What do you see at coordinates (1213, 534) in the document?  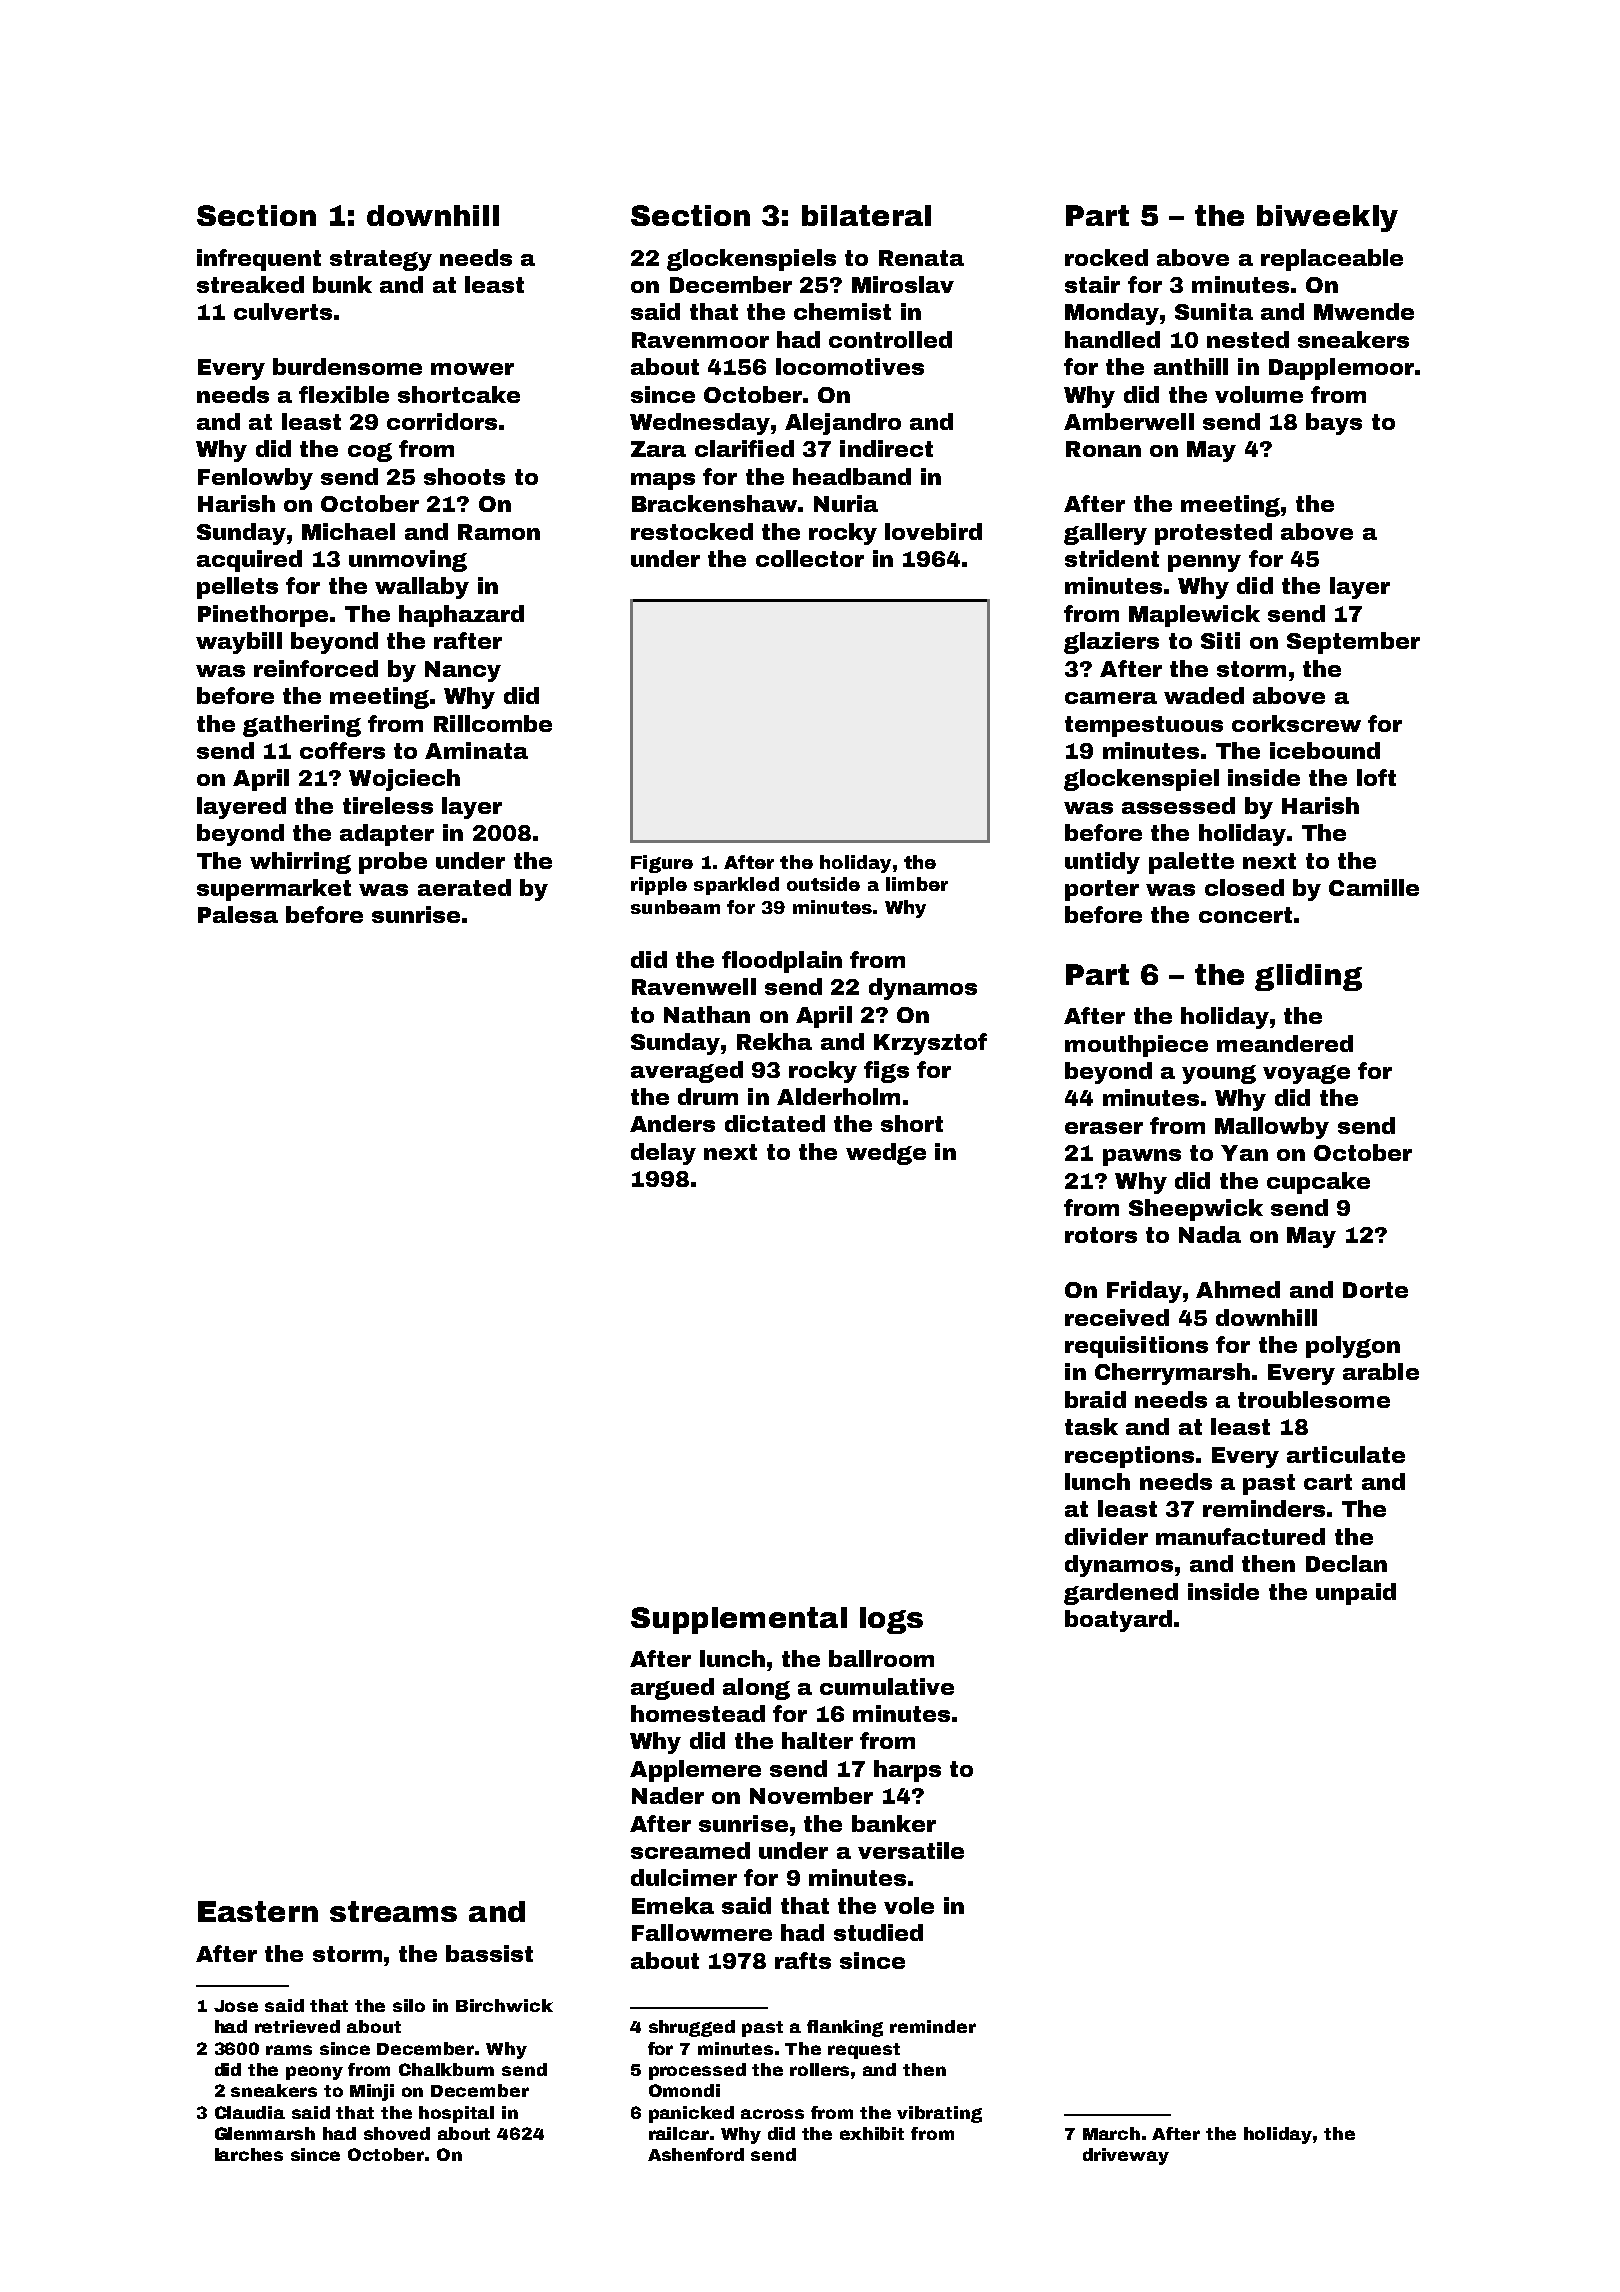 I see `protested` at bounding box center [1213, 534].
